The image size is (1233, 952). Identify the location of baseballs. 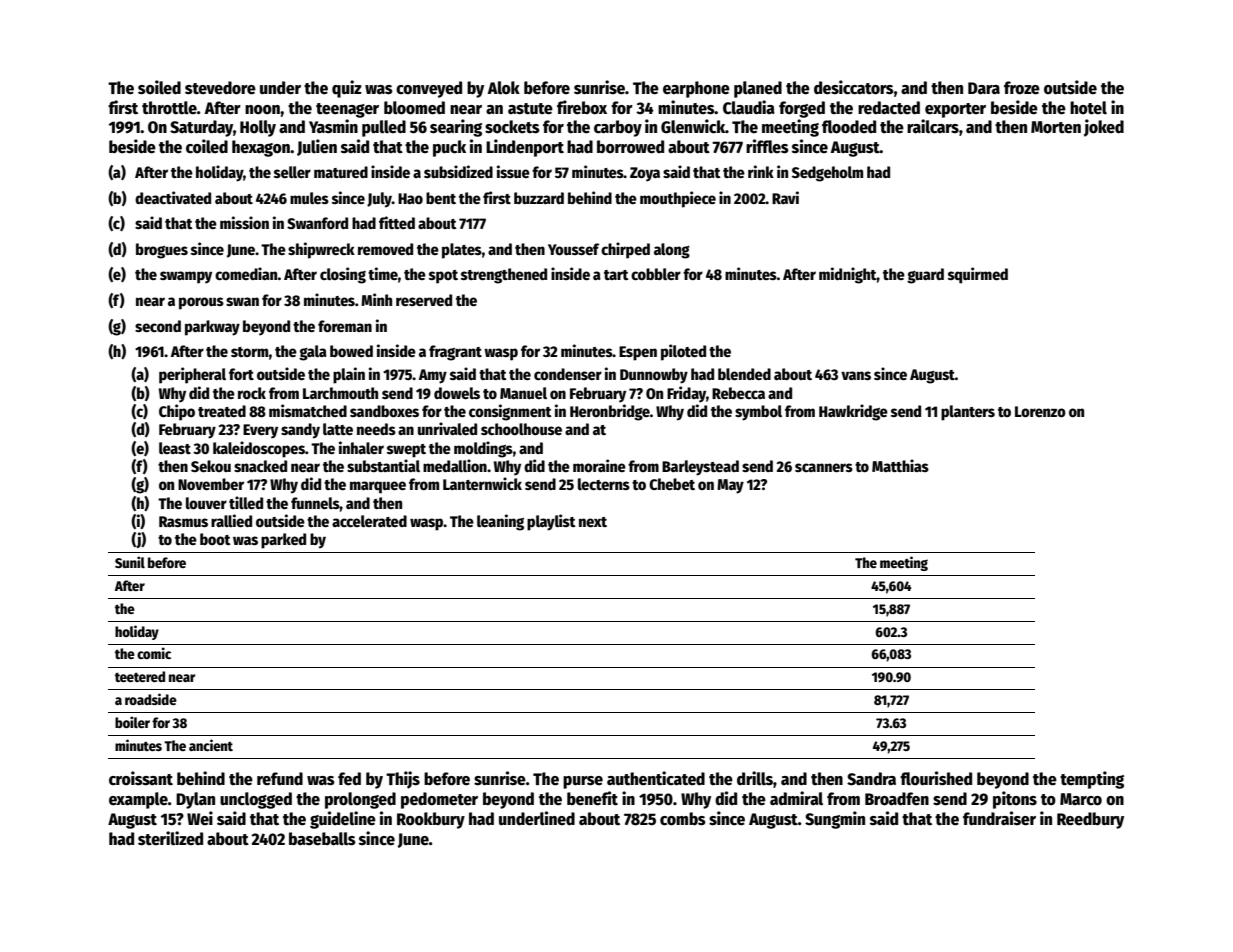
(322, 839).
